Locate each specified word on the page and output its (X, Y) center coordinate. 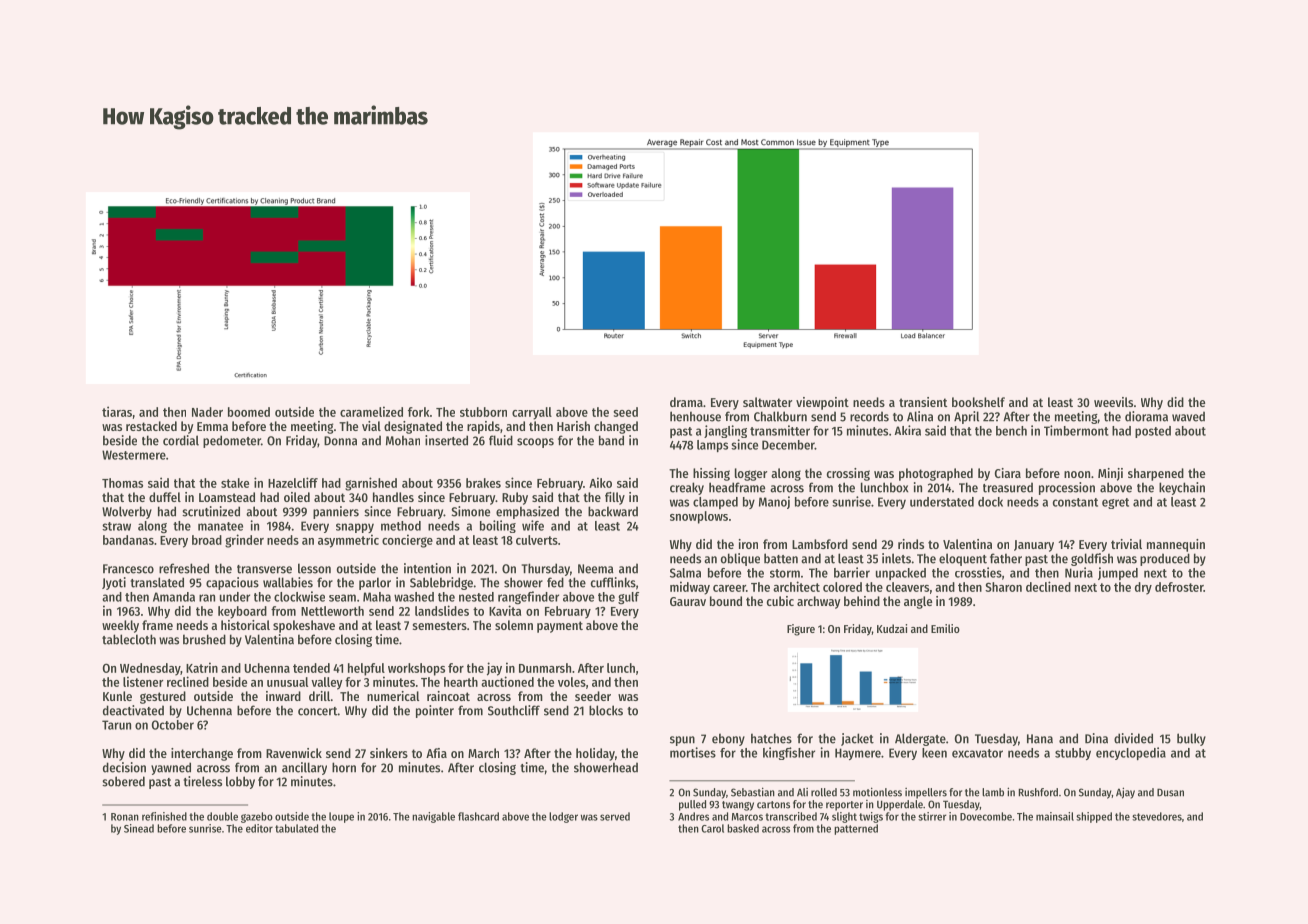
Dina (1096, 738)
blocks (606, 710)
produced (1165, 559)
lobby (240, 782)
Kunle (117, 696)
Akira (907, 430)
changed (616, 427)
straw (116, 526)
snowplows (699, 517)
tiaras (117, 411)
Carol (712, 828)
